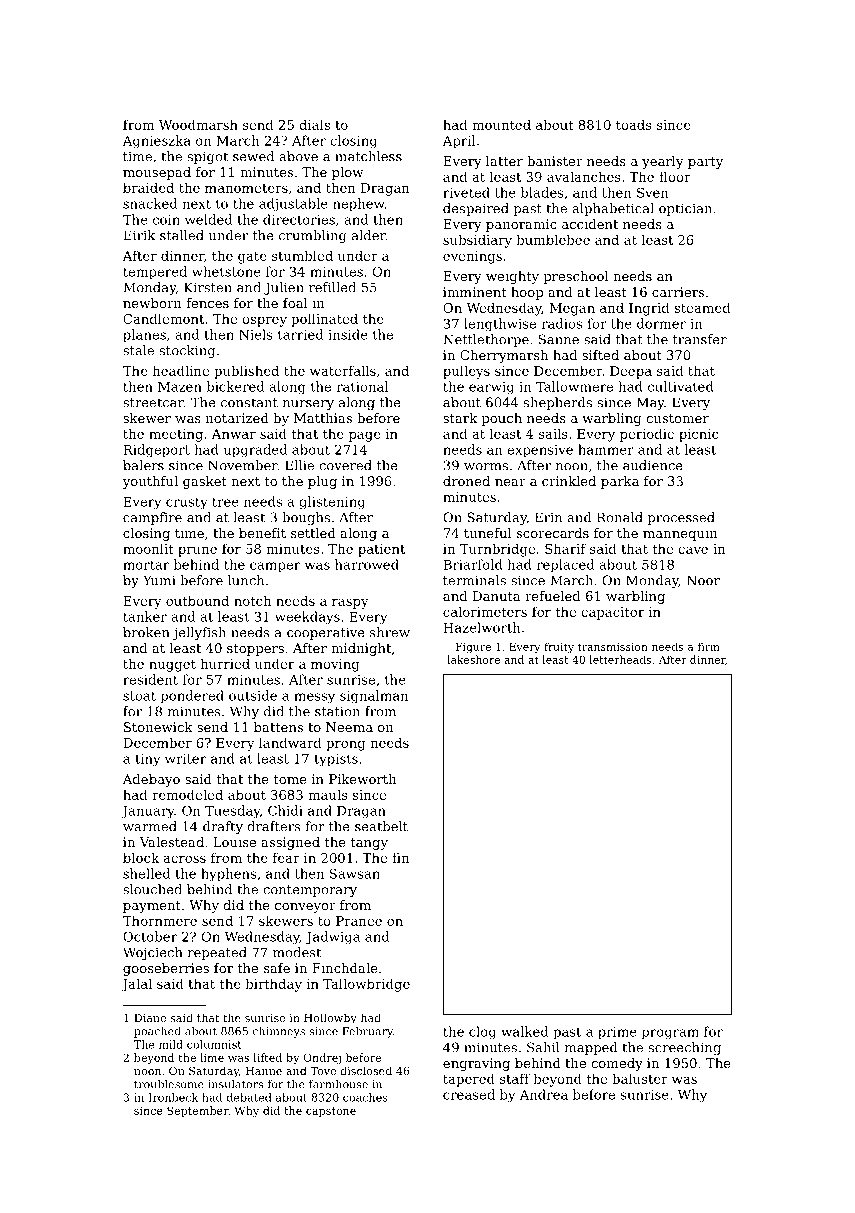 Image resolution: width=855 pixels, height=1213 pixels. Describe the element at coordinates (249, 1097) in the screenshot. I see `debated` at that location.
